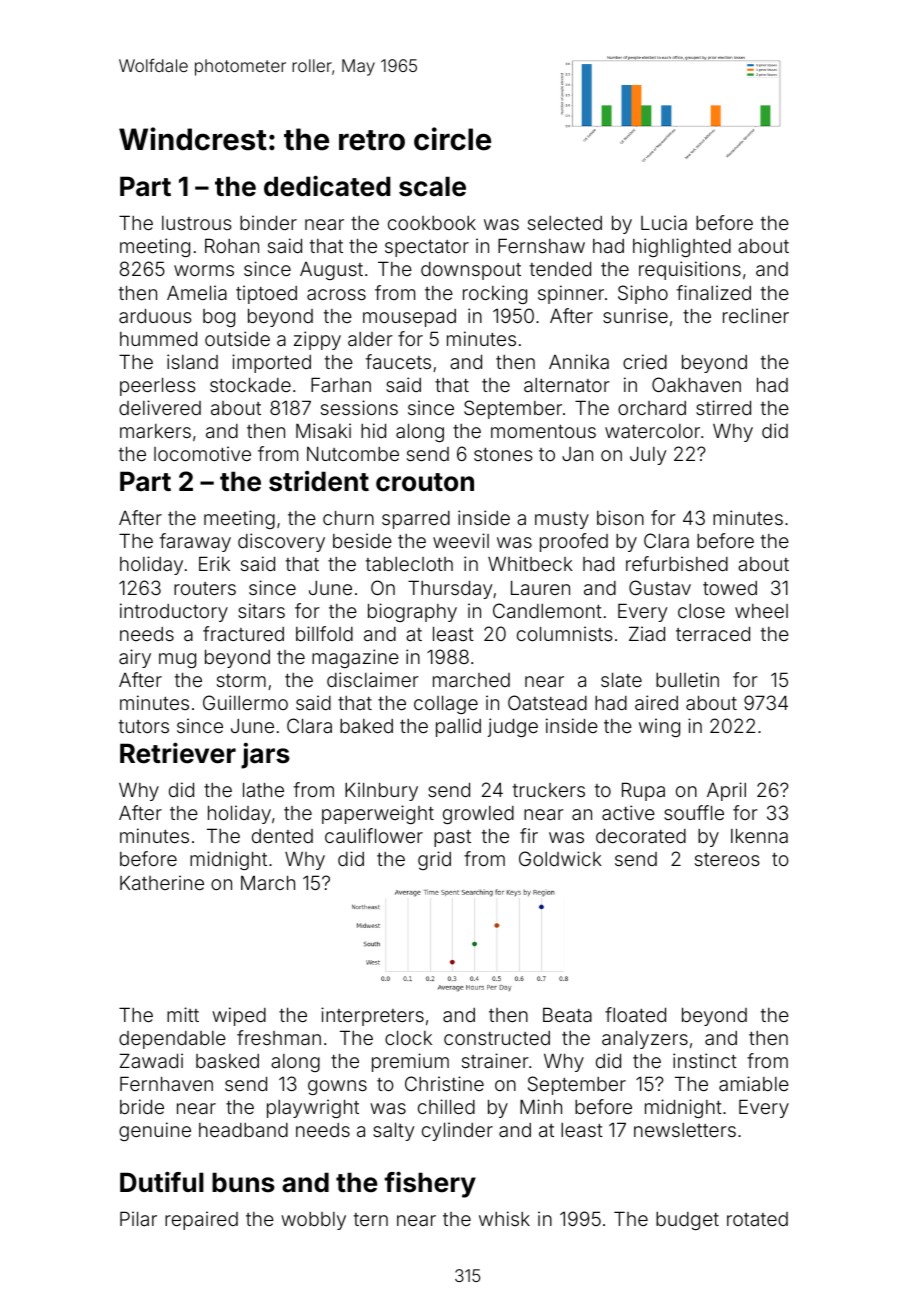  What do you see at coordinates (452, 838) in the page?
I see `past` at bounding box center [452, 838].
